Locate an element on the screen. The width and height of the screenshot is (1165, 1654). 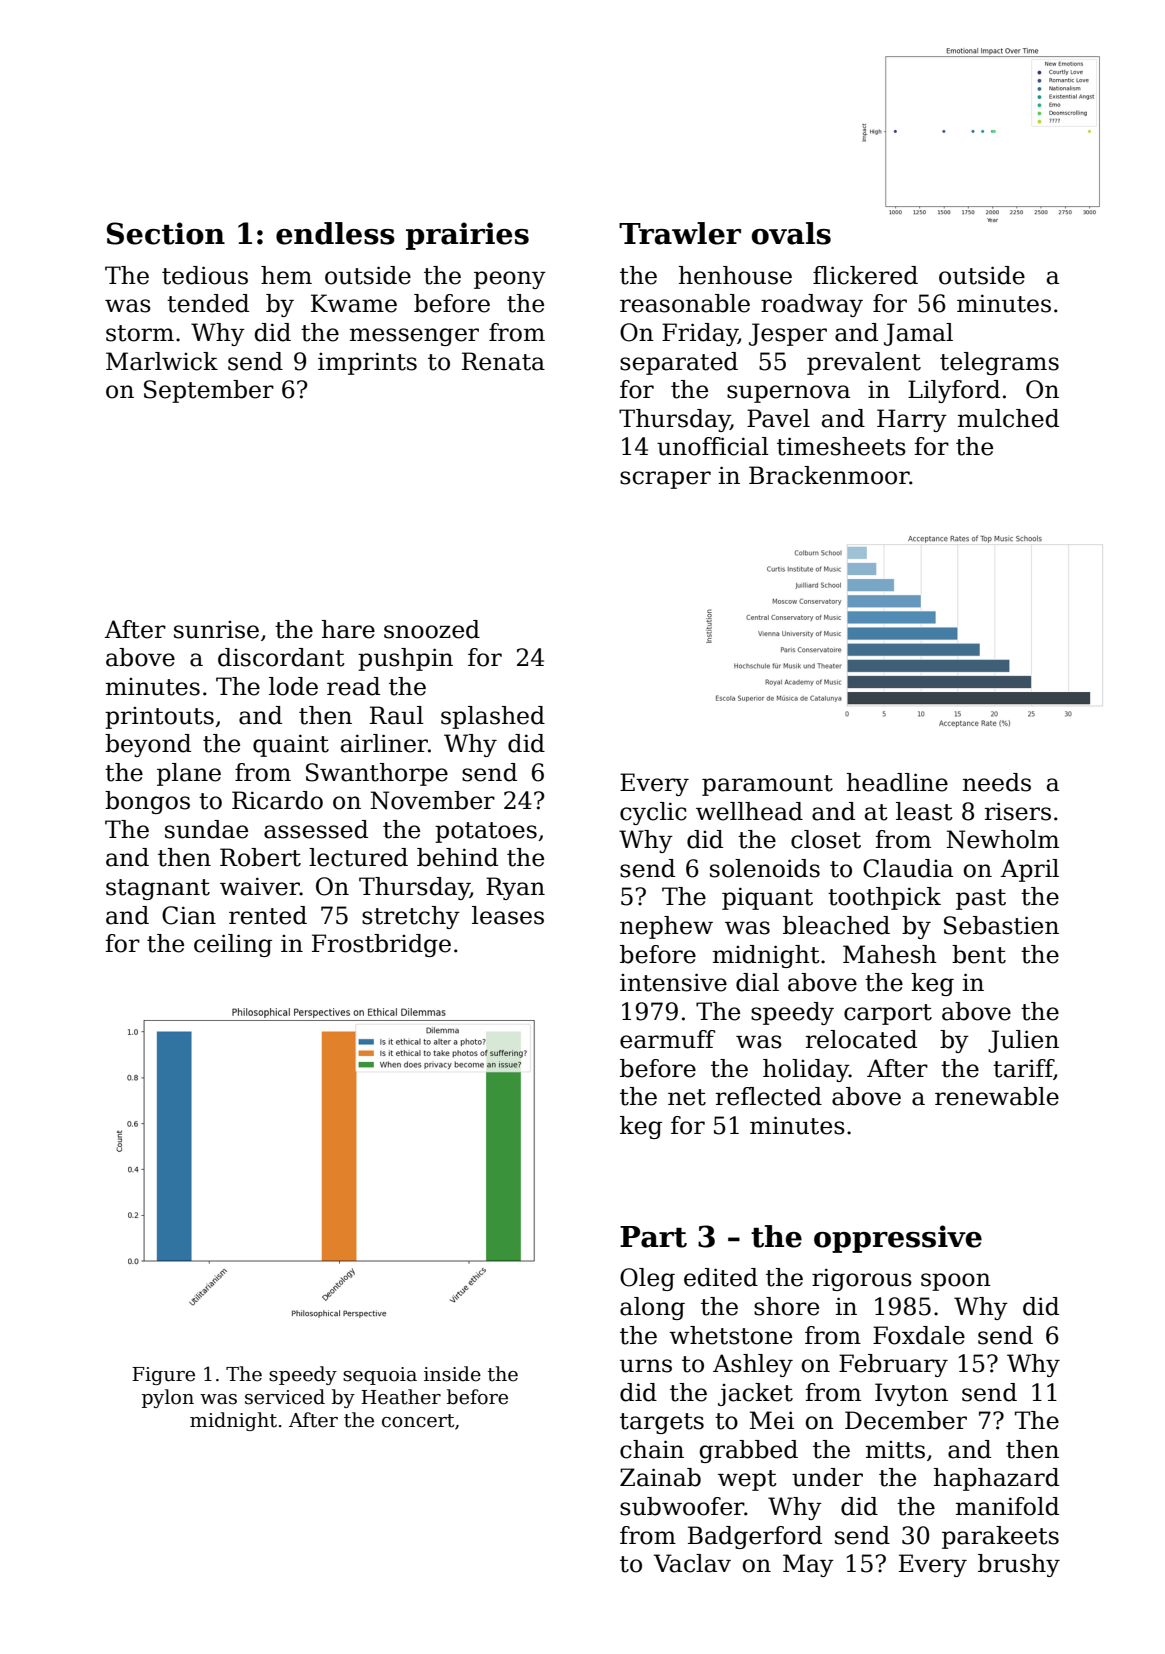
ceiling is located at coordinates (233, 945).
